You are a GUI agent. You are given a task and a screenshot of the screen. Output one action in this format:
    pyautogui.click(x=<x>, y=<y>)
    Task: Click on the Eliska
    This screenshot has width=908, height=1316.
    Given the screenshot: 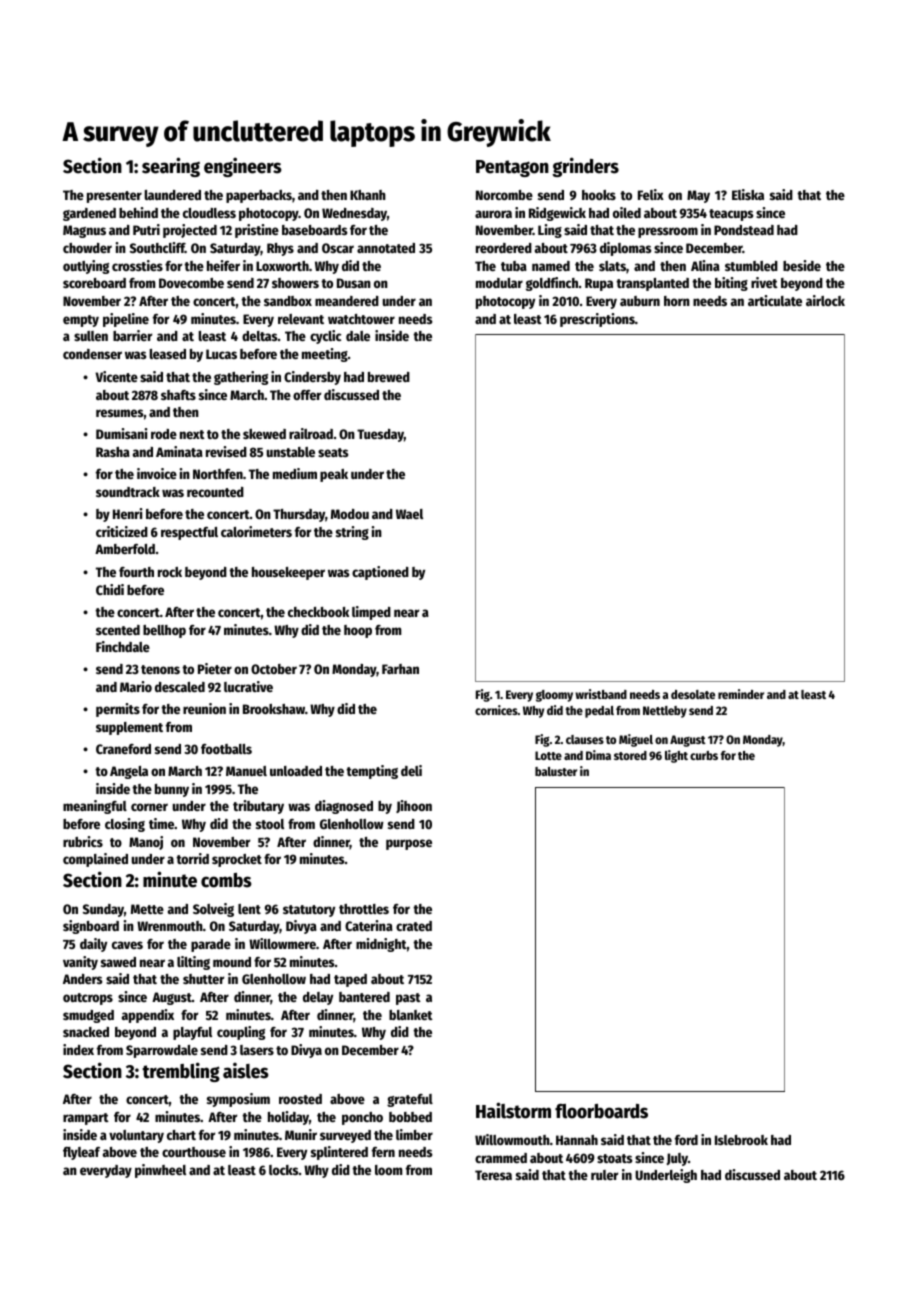 What is the action you would take?
    pyautogui.click(x=748, y=194)
